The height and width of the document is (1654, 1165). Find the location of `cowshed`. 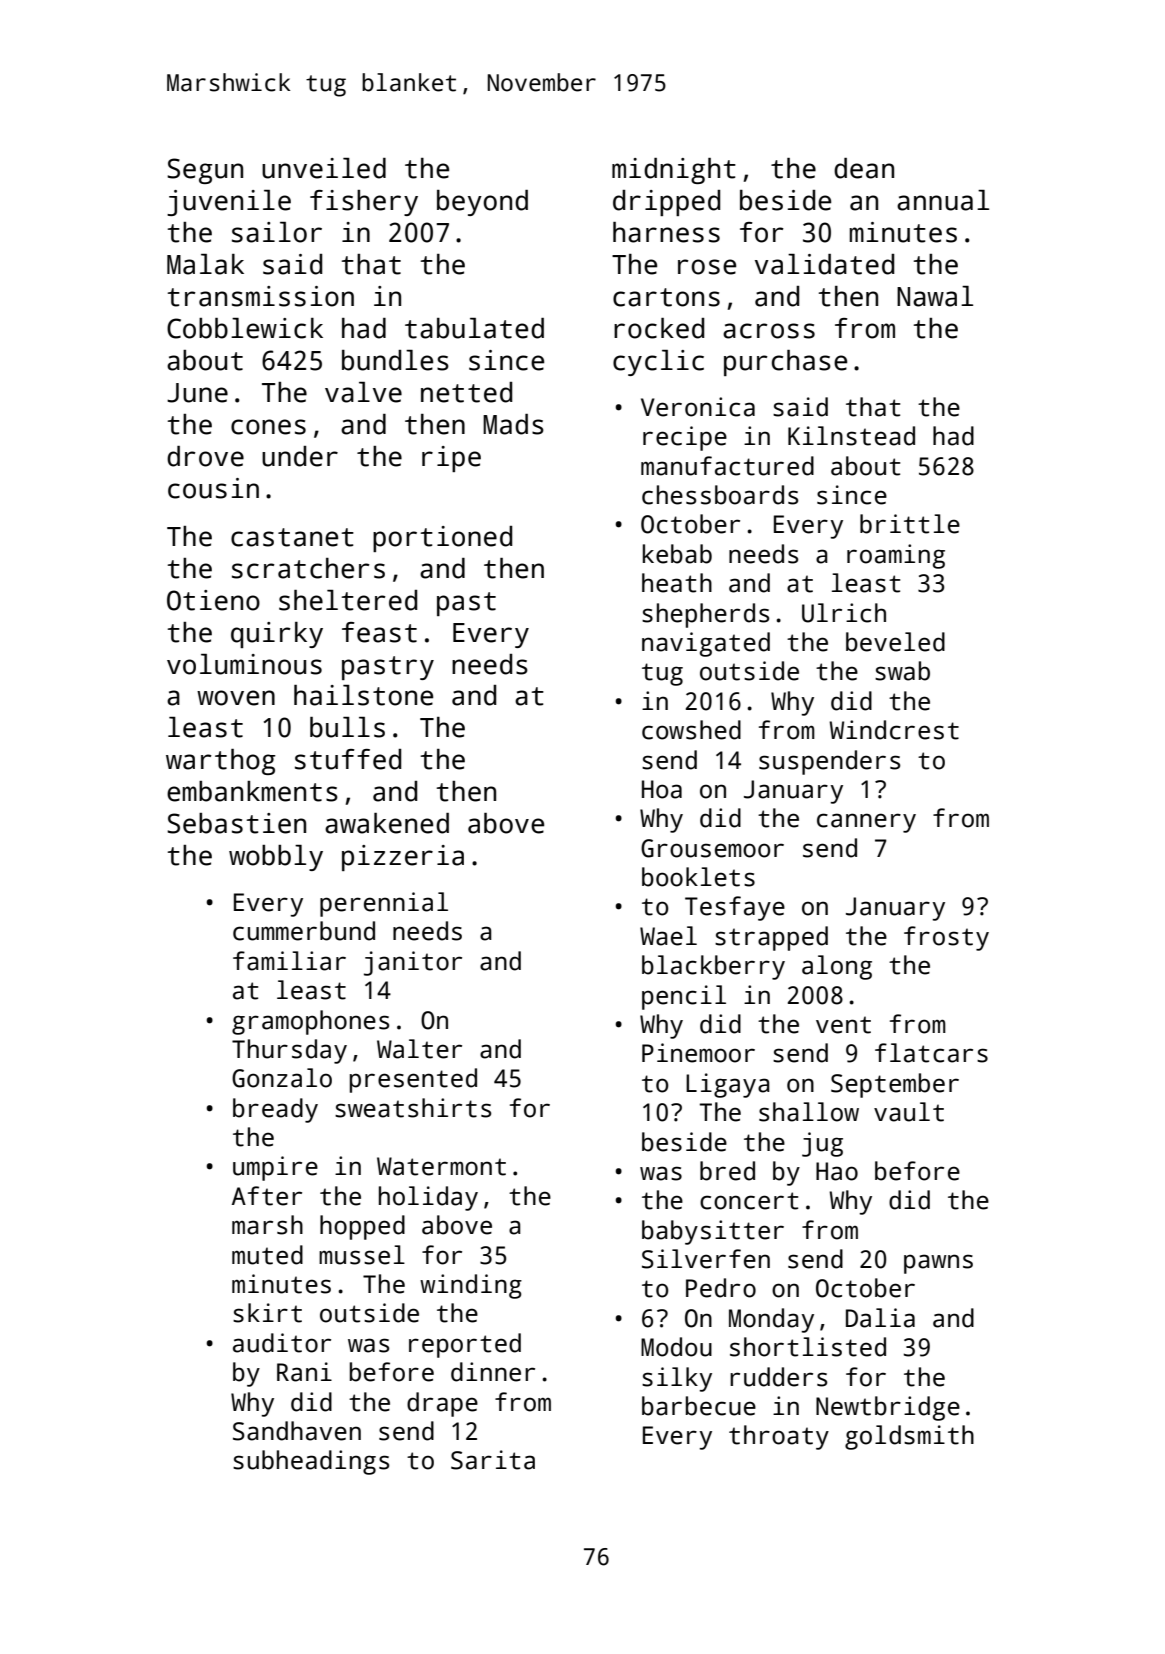

cowshed is located at coordinates (691, 730).
